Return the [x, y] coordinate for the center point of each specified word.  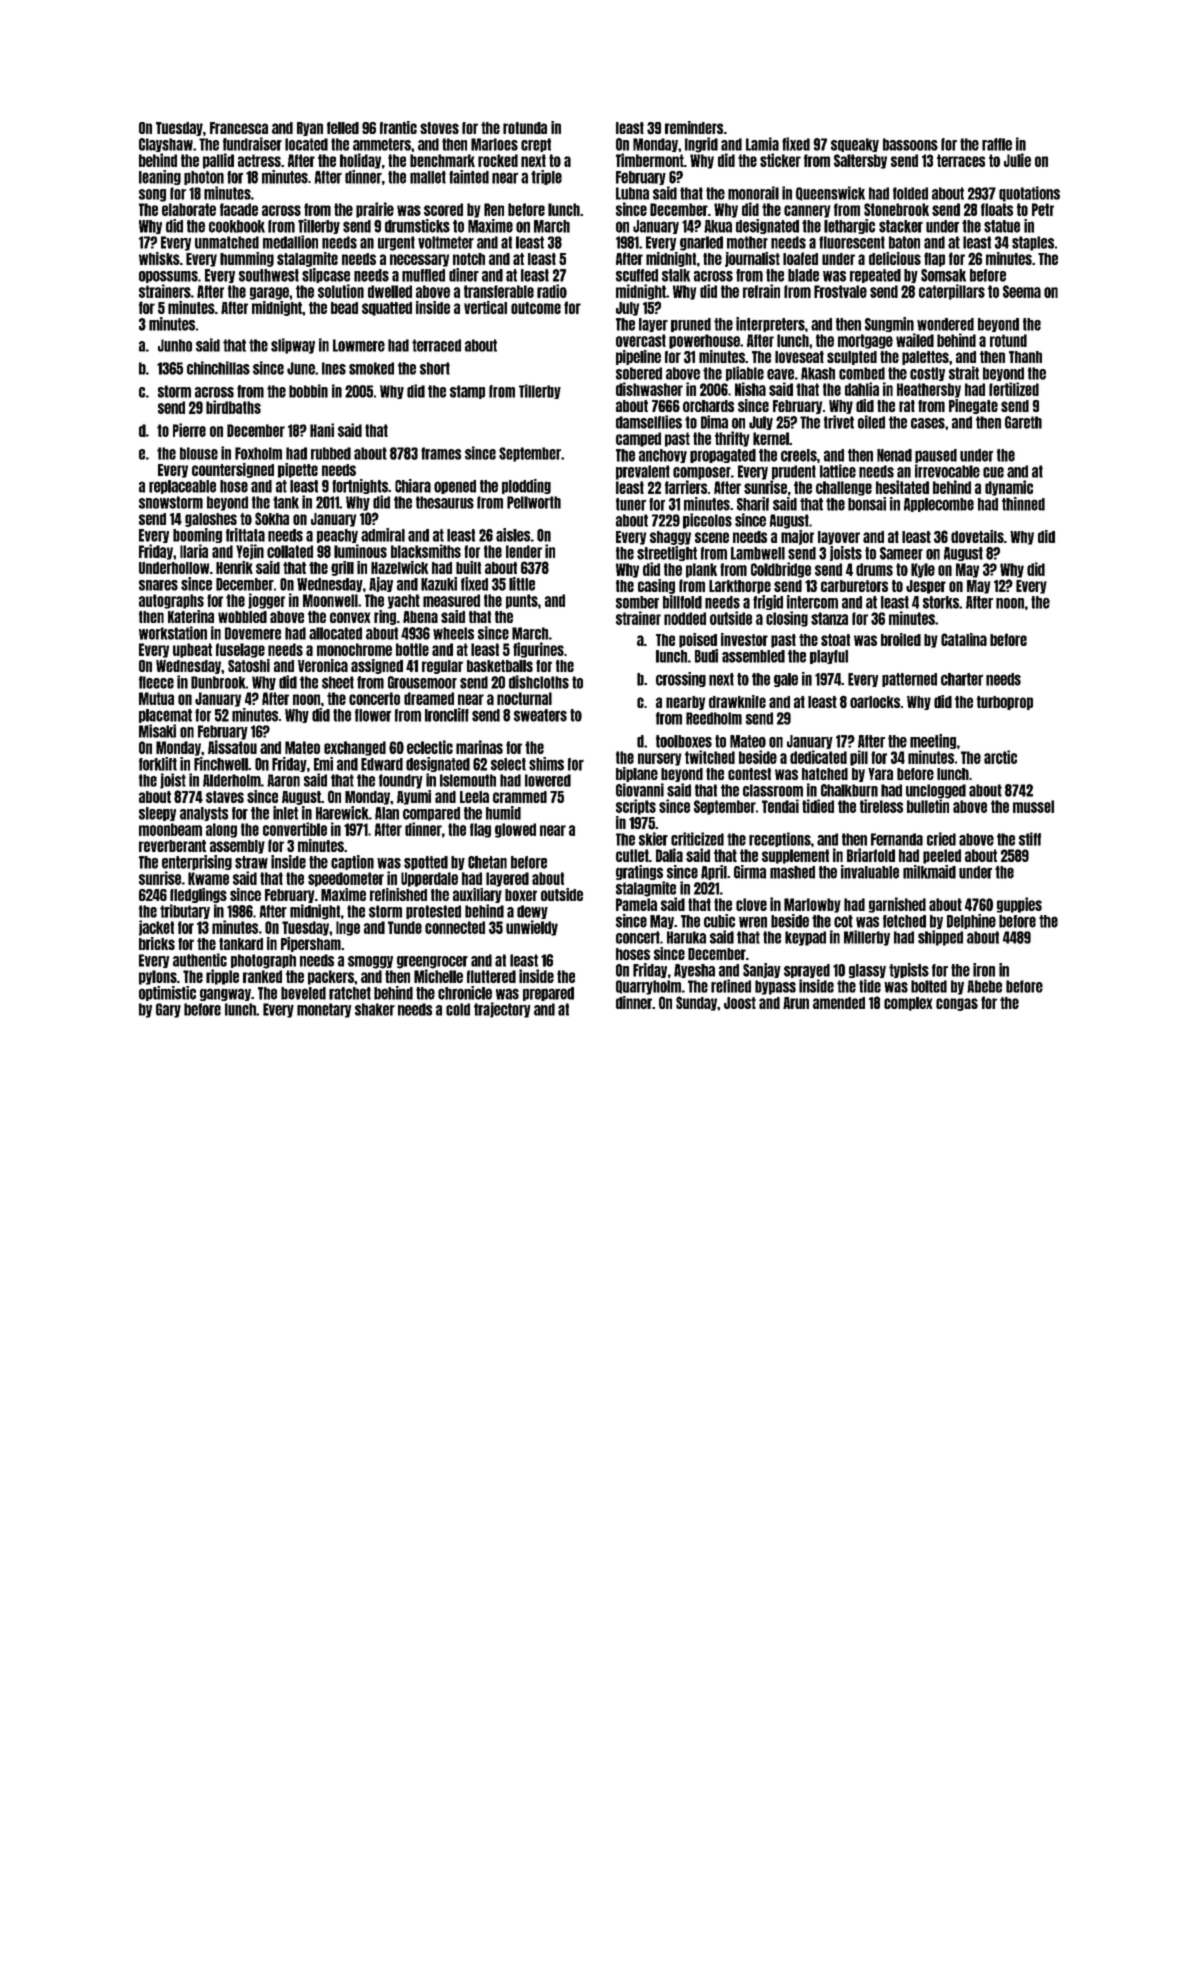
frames [441, 453]
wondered [945, 324]
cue [993, 472]
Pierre [189, 430]
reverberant [172, 846]
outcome [536, 308]
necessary [419, 260]
